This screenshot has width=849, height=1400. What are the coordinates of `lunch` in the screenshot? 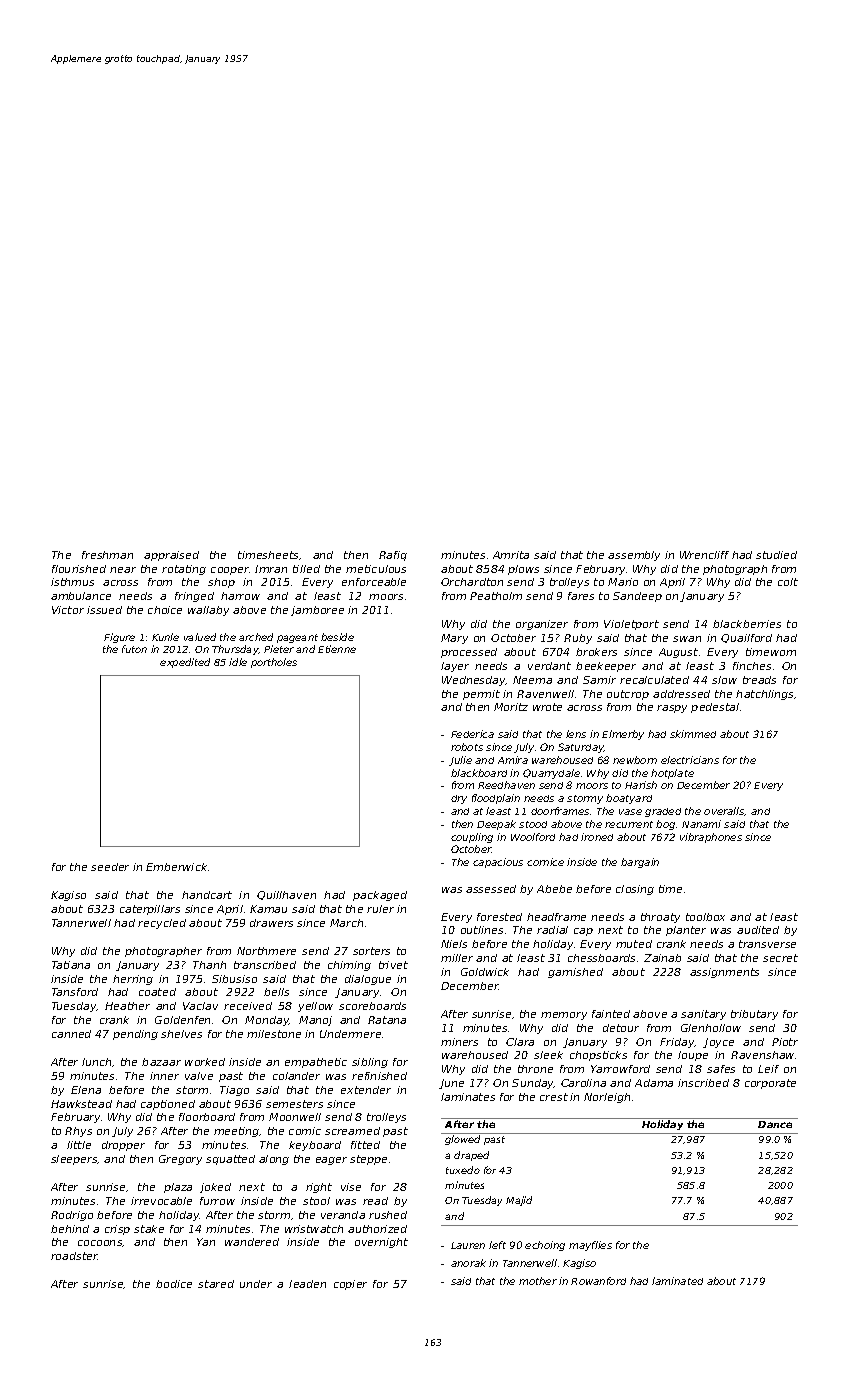 It's located at (97, 1062).
